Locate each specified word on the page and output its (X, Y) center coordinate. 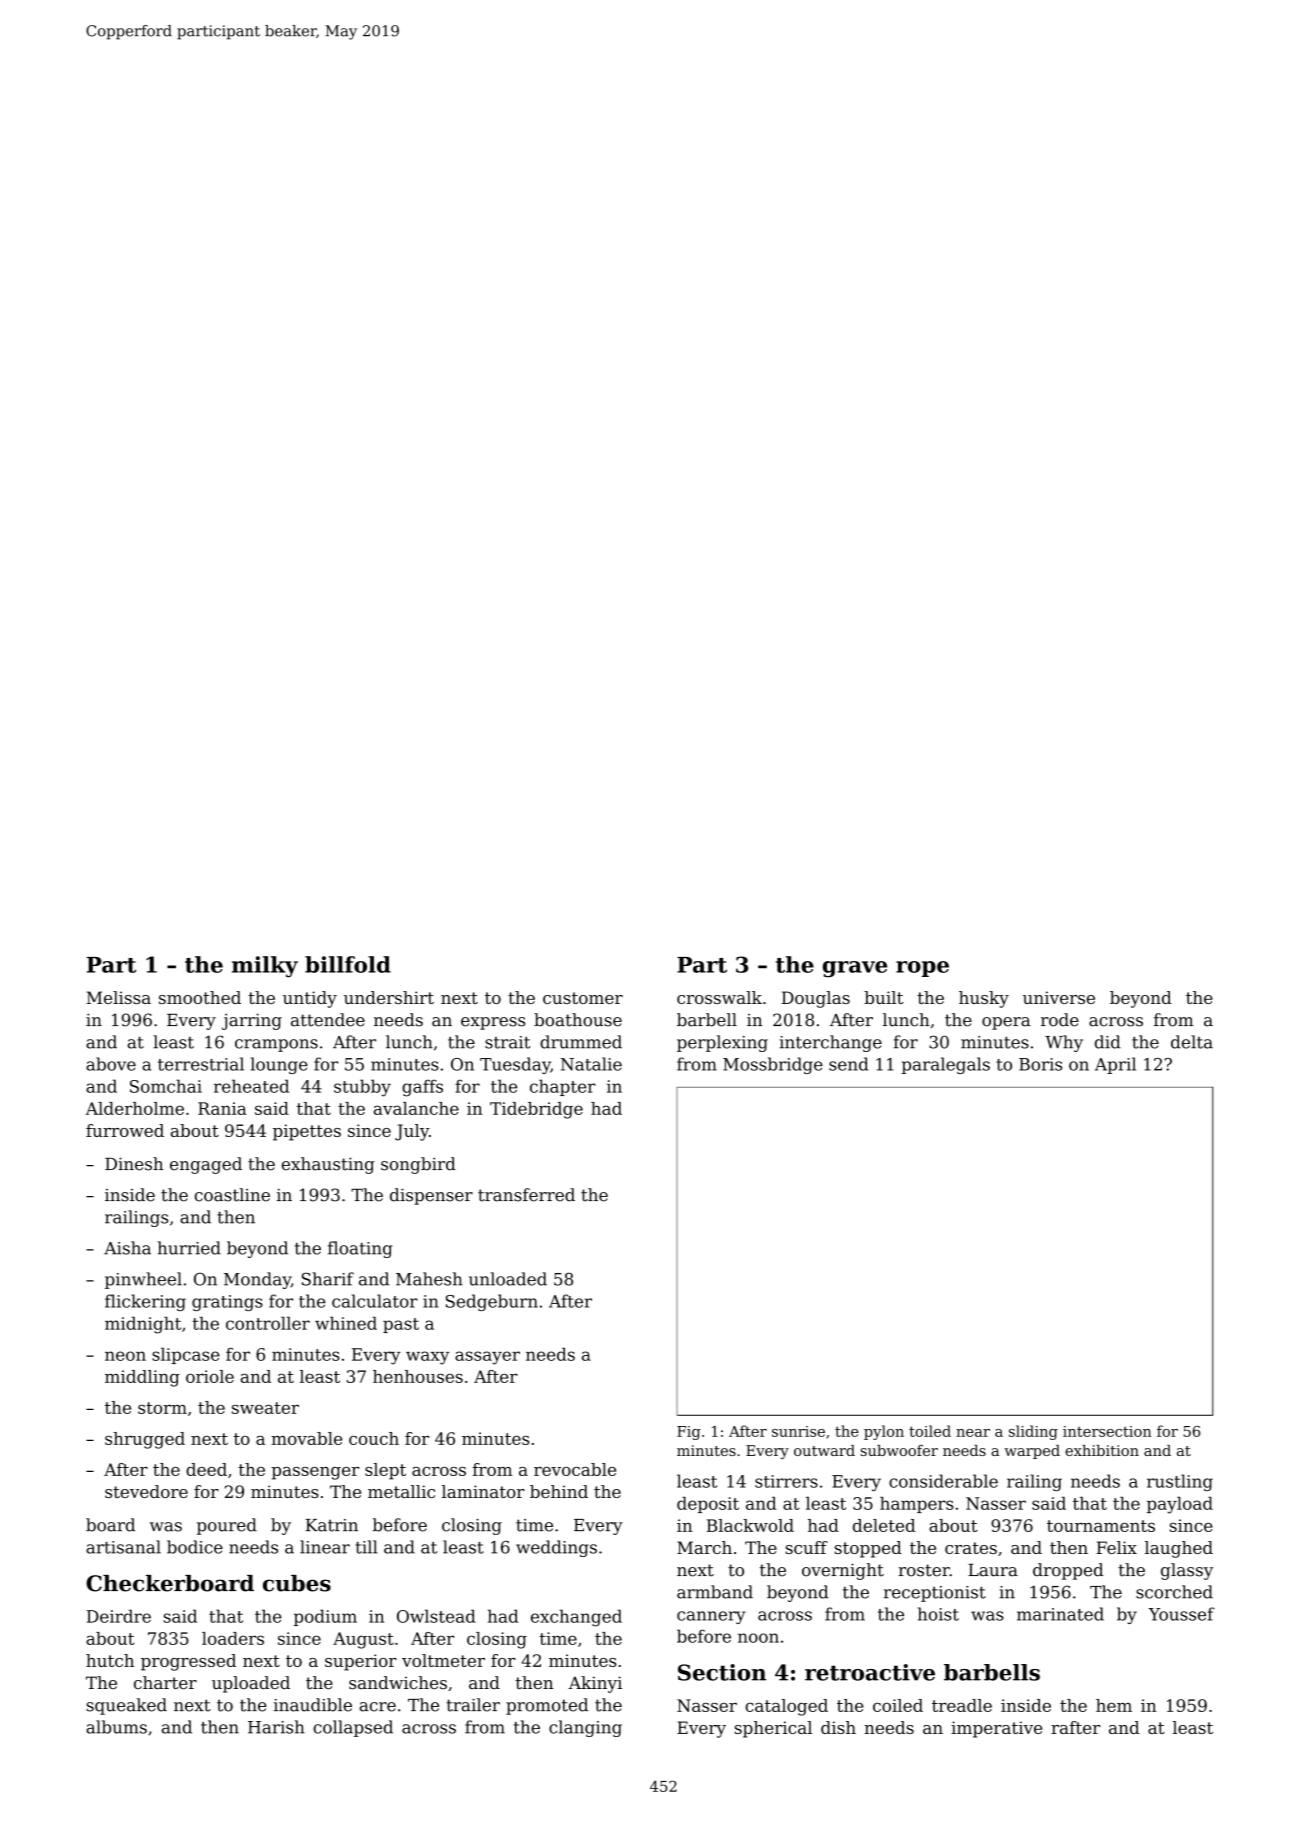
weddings (556, 1548)
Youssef (1181, 1614)
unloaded (508, 1279)
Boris (1040, 1064)
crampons (276, 1045)
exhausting (328, 1165)
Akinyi (595, 1684)
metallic (401, 1491)
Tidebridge (536, 1110)
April (1115, 1065)
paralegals (945, 1065)
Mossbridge (773, 1065)
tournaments (1101, 1526)
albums (116, 1727)
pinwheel (143, 1280)
